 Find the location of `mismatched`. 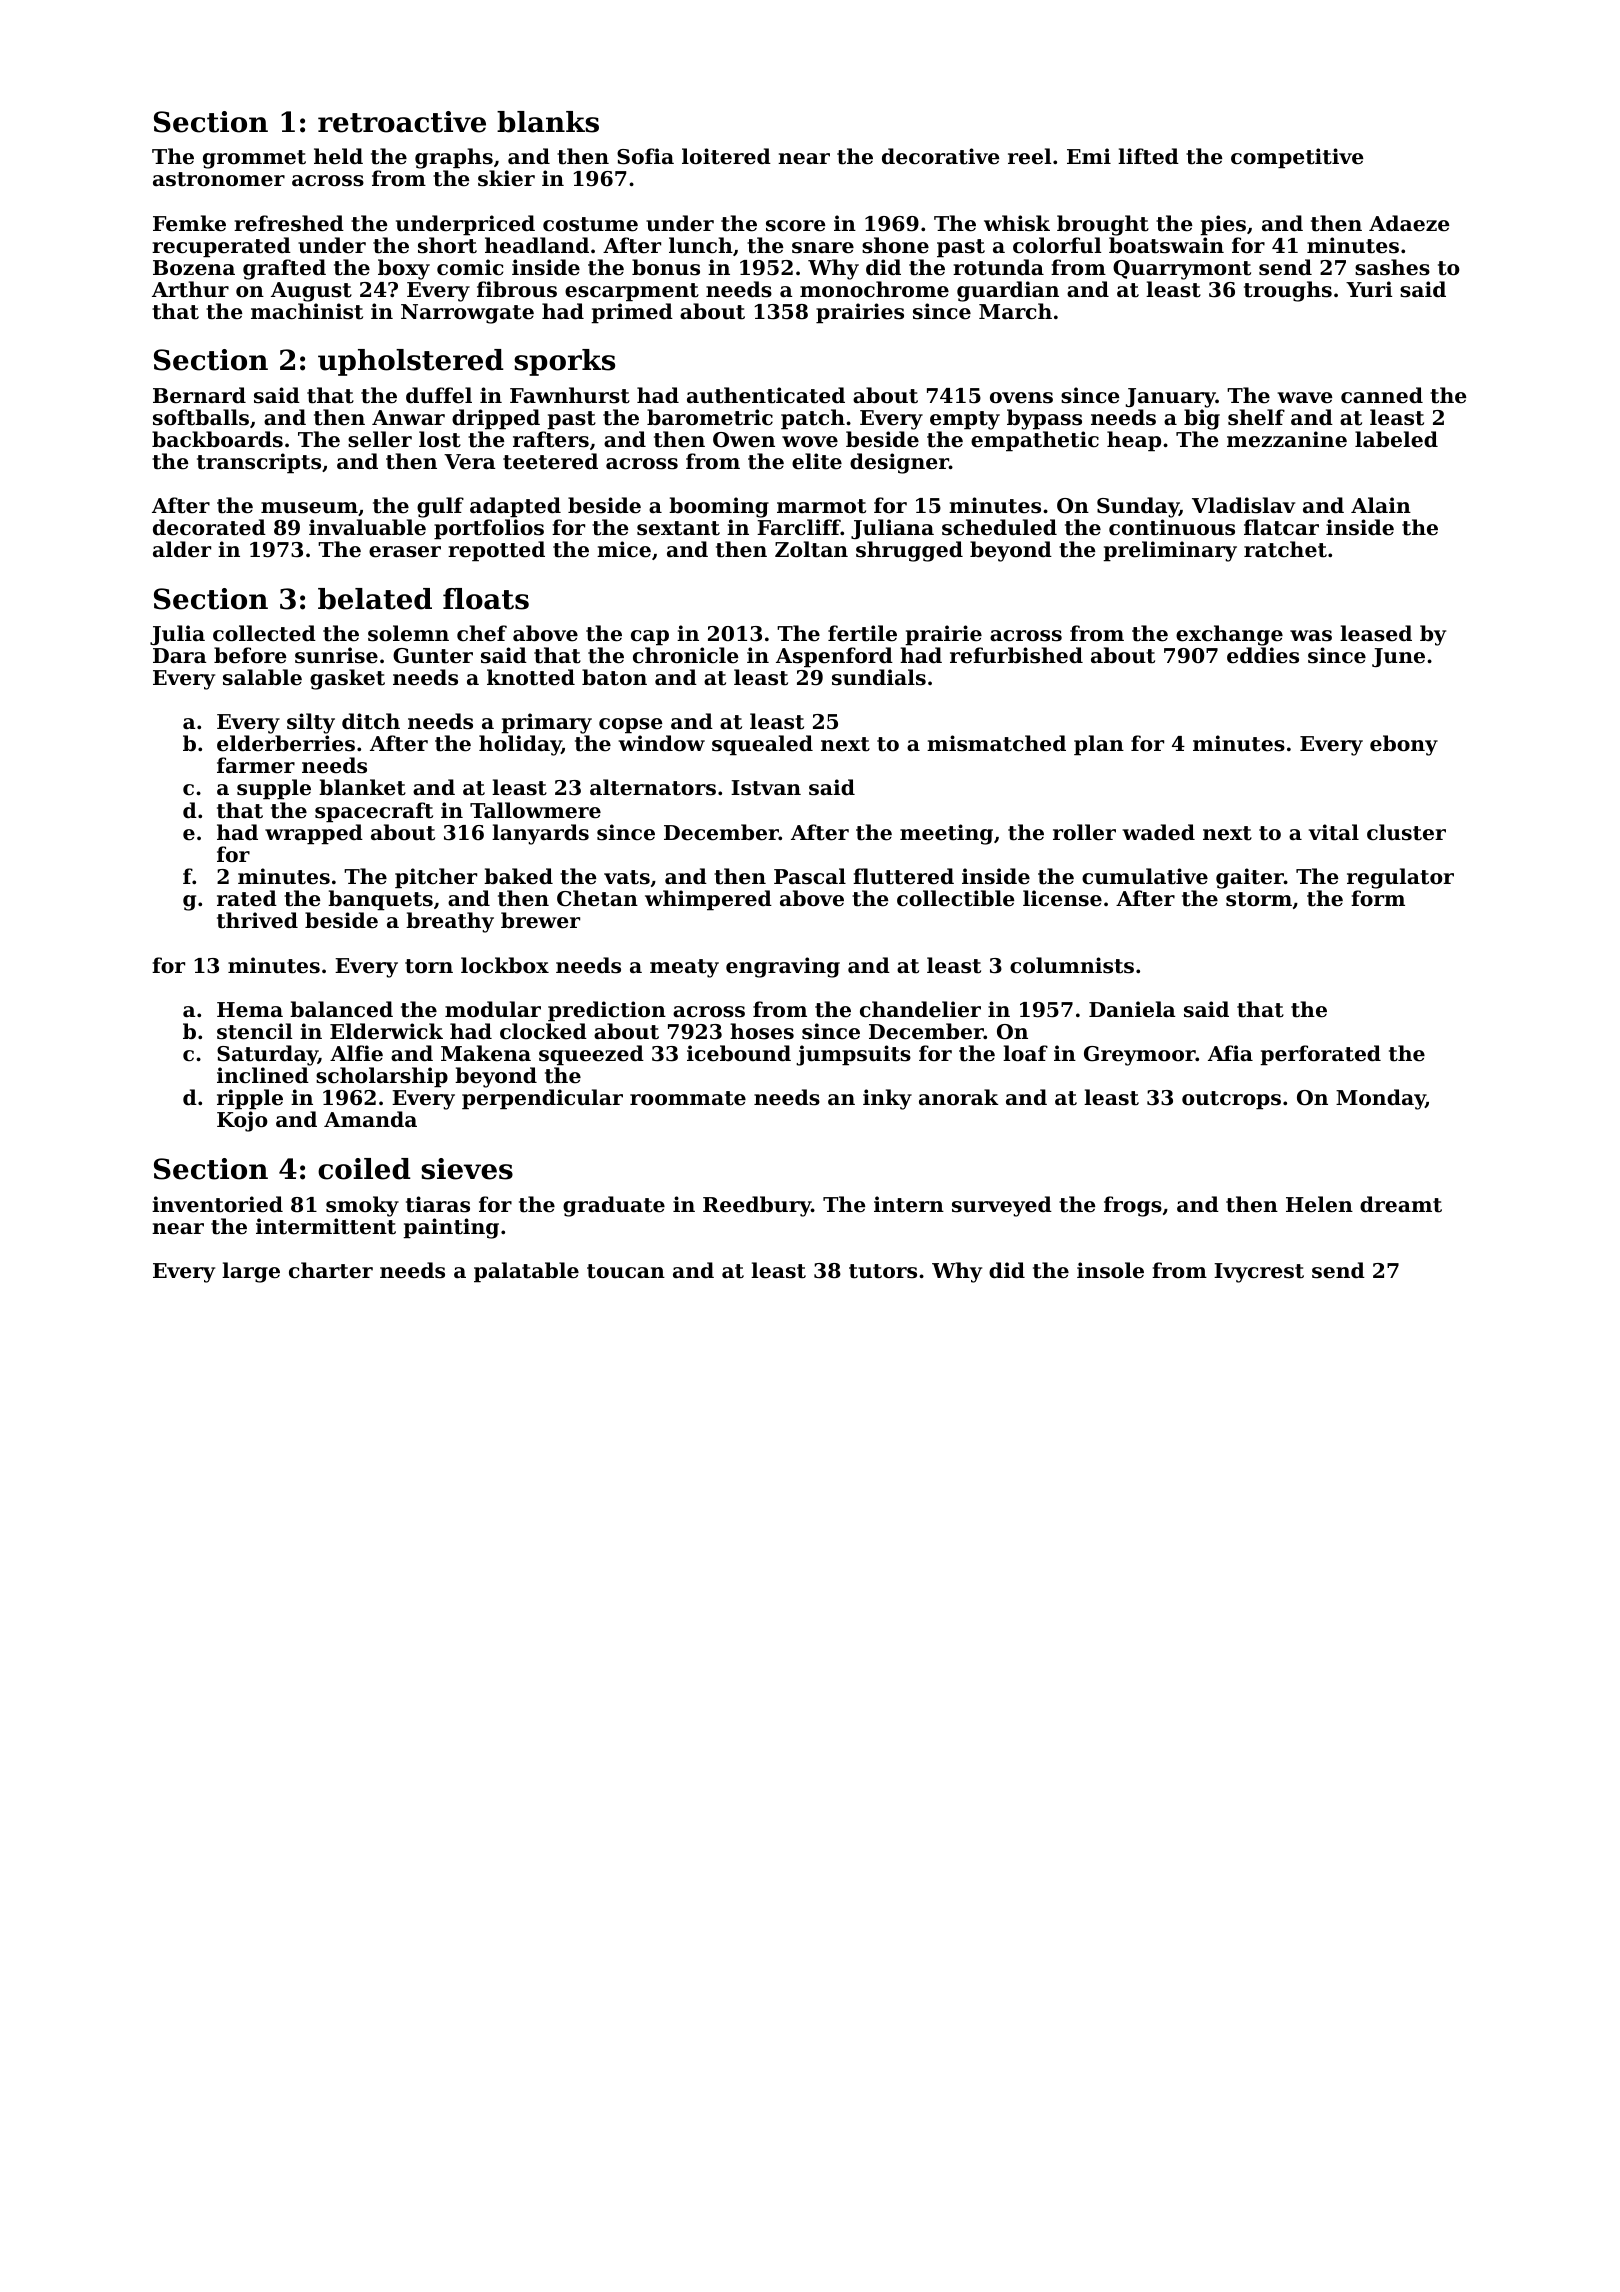

mismatched is located at coordinates (996, 743).
